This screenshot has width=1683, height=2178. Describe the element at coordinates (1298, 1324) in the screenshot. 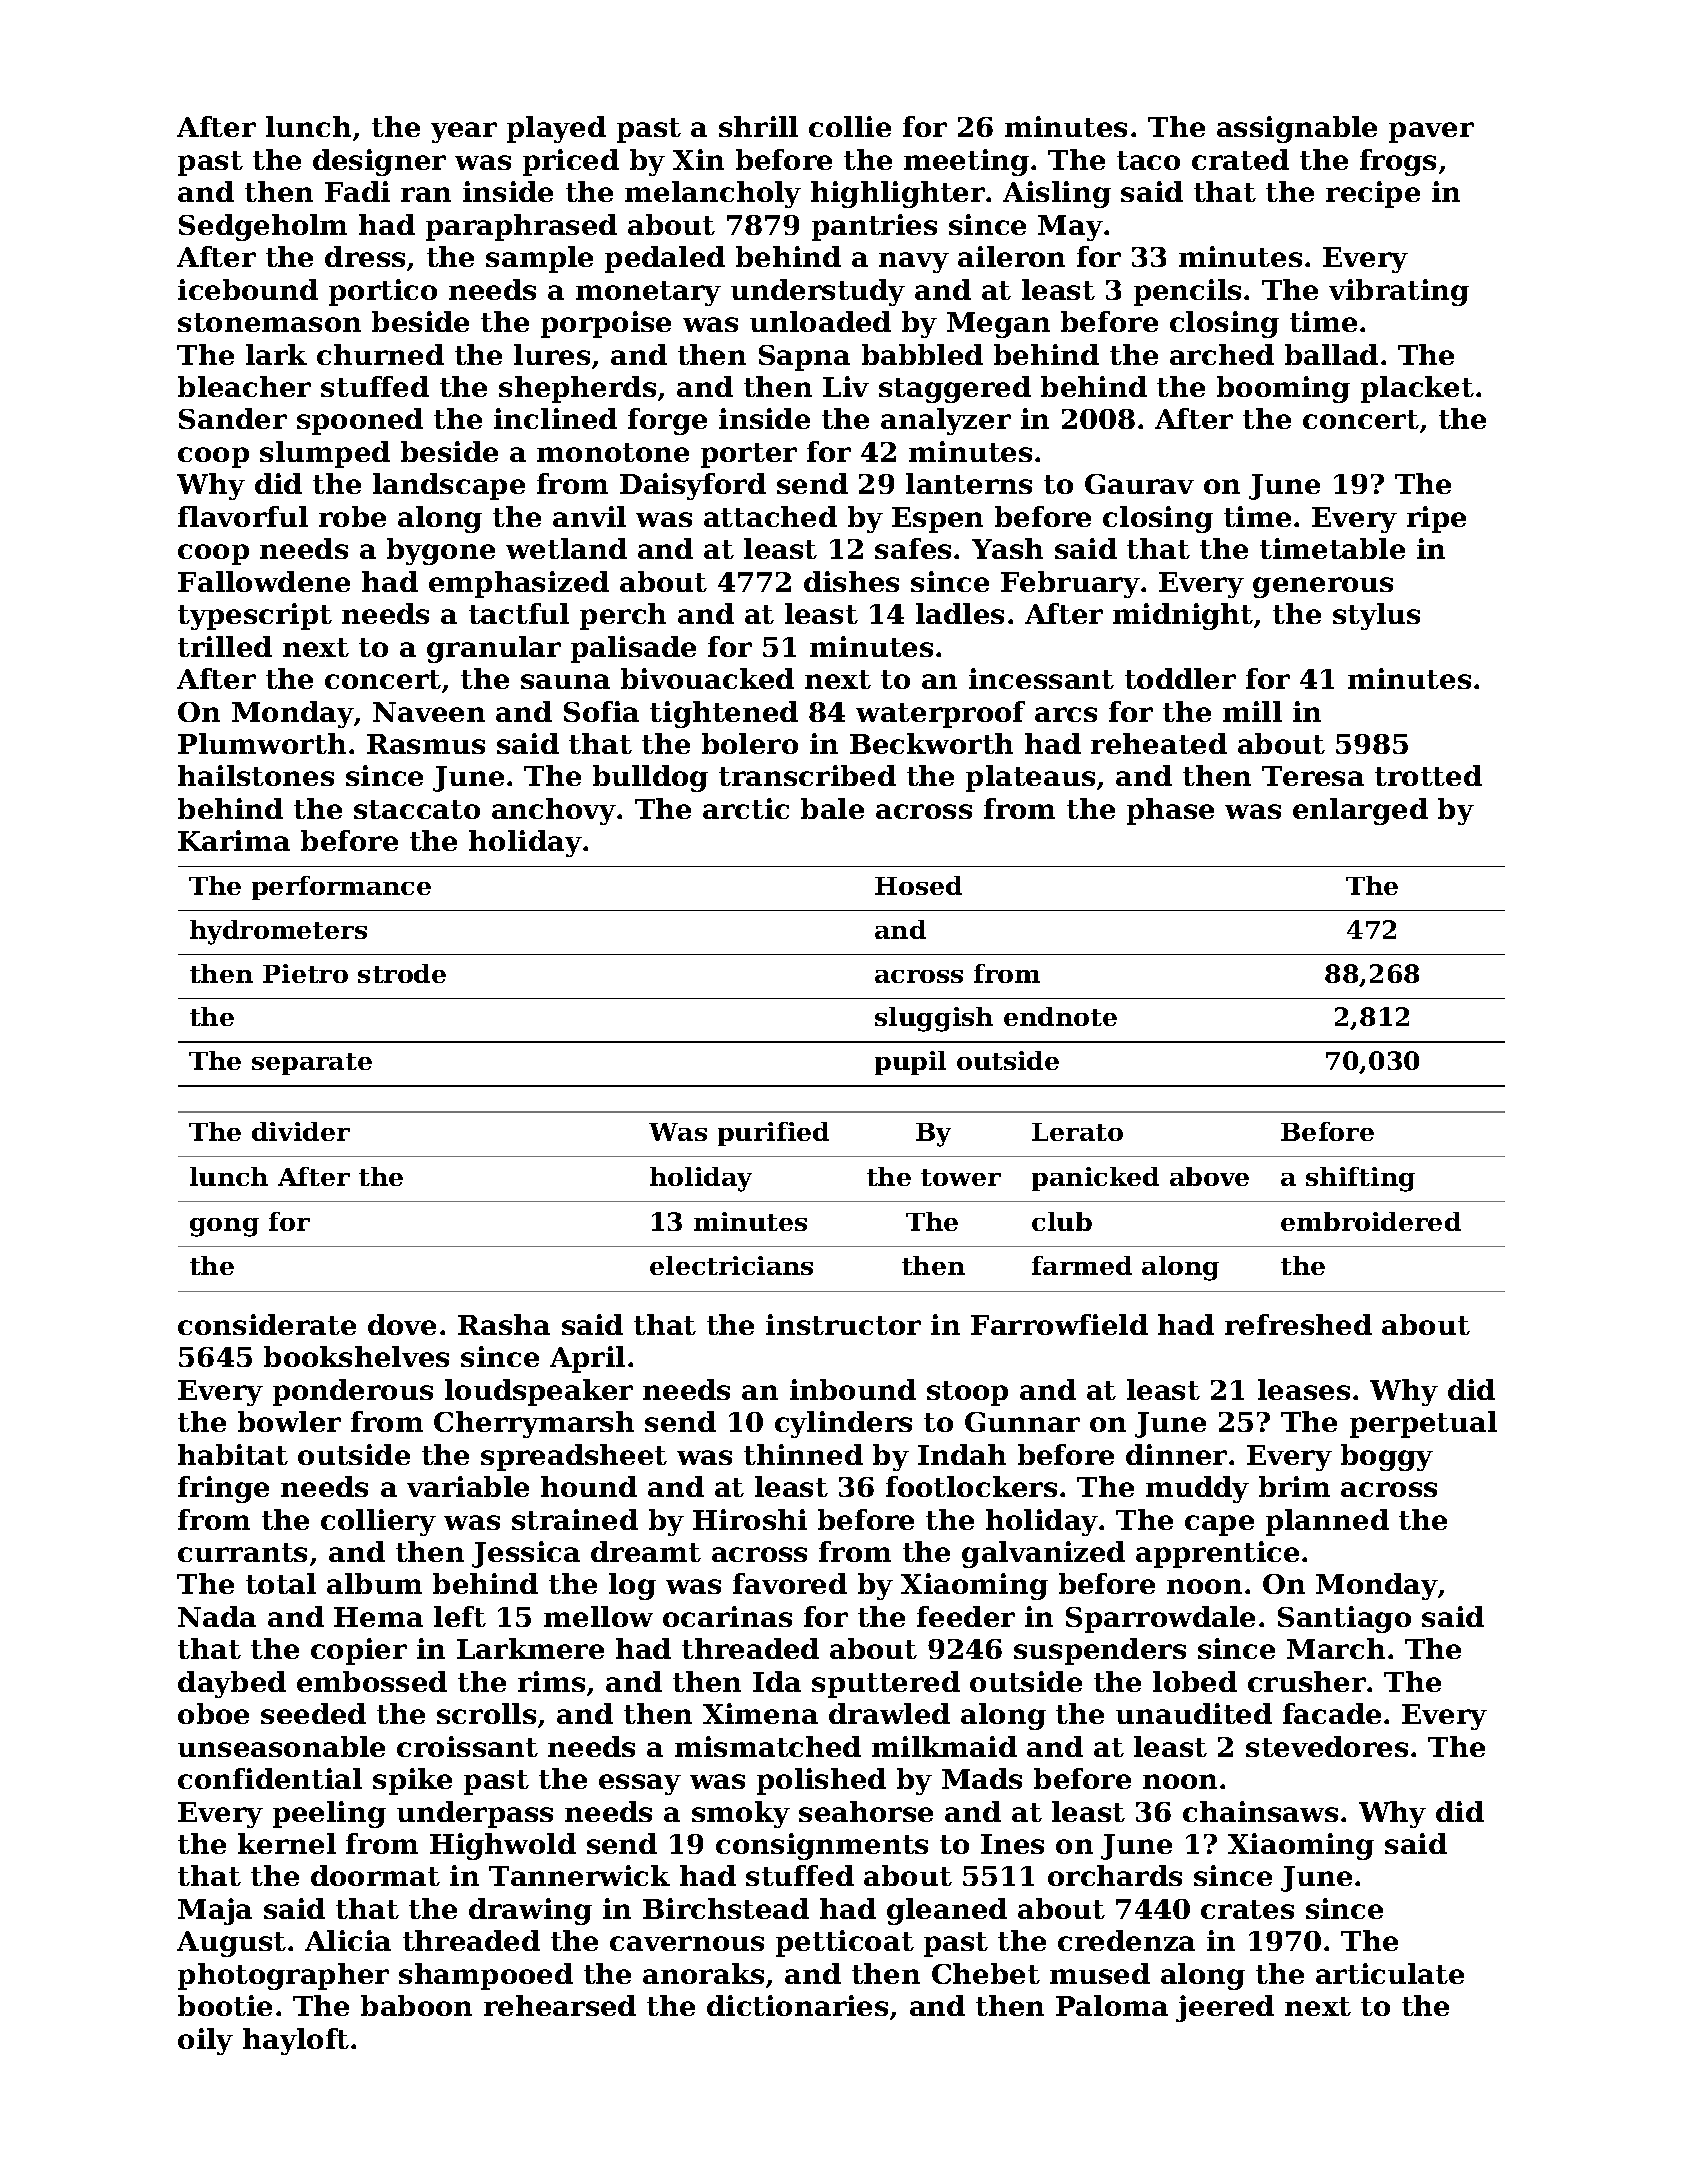

I see `refreshed` at that location.
